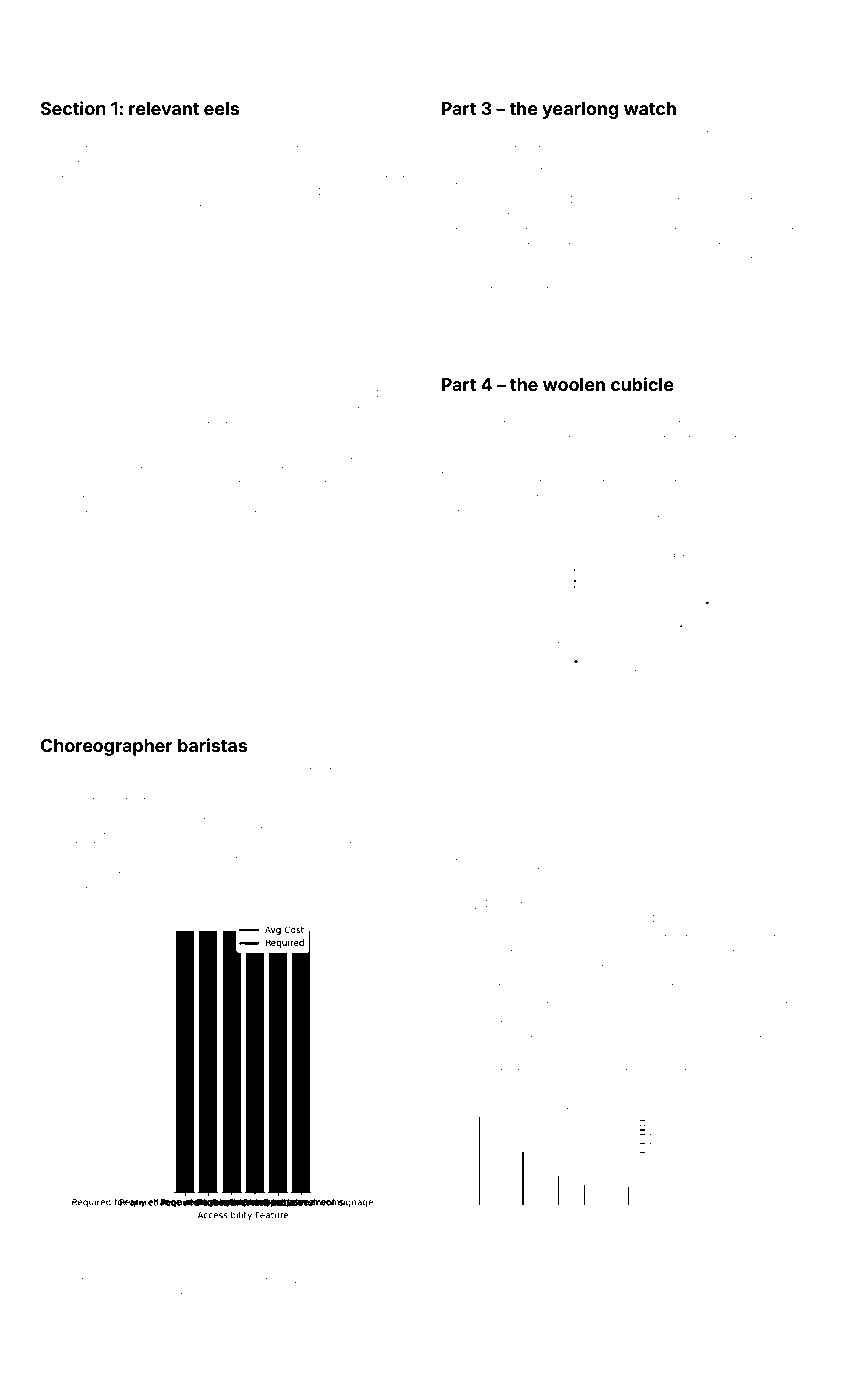  Describe the element at coordinates (524, 274) in the image. I see `Wolfdene` at that location.
